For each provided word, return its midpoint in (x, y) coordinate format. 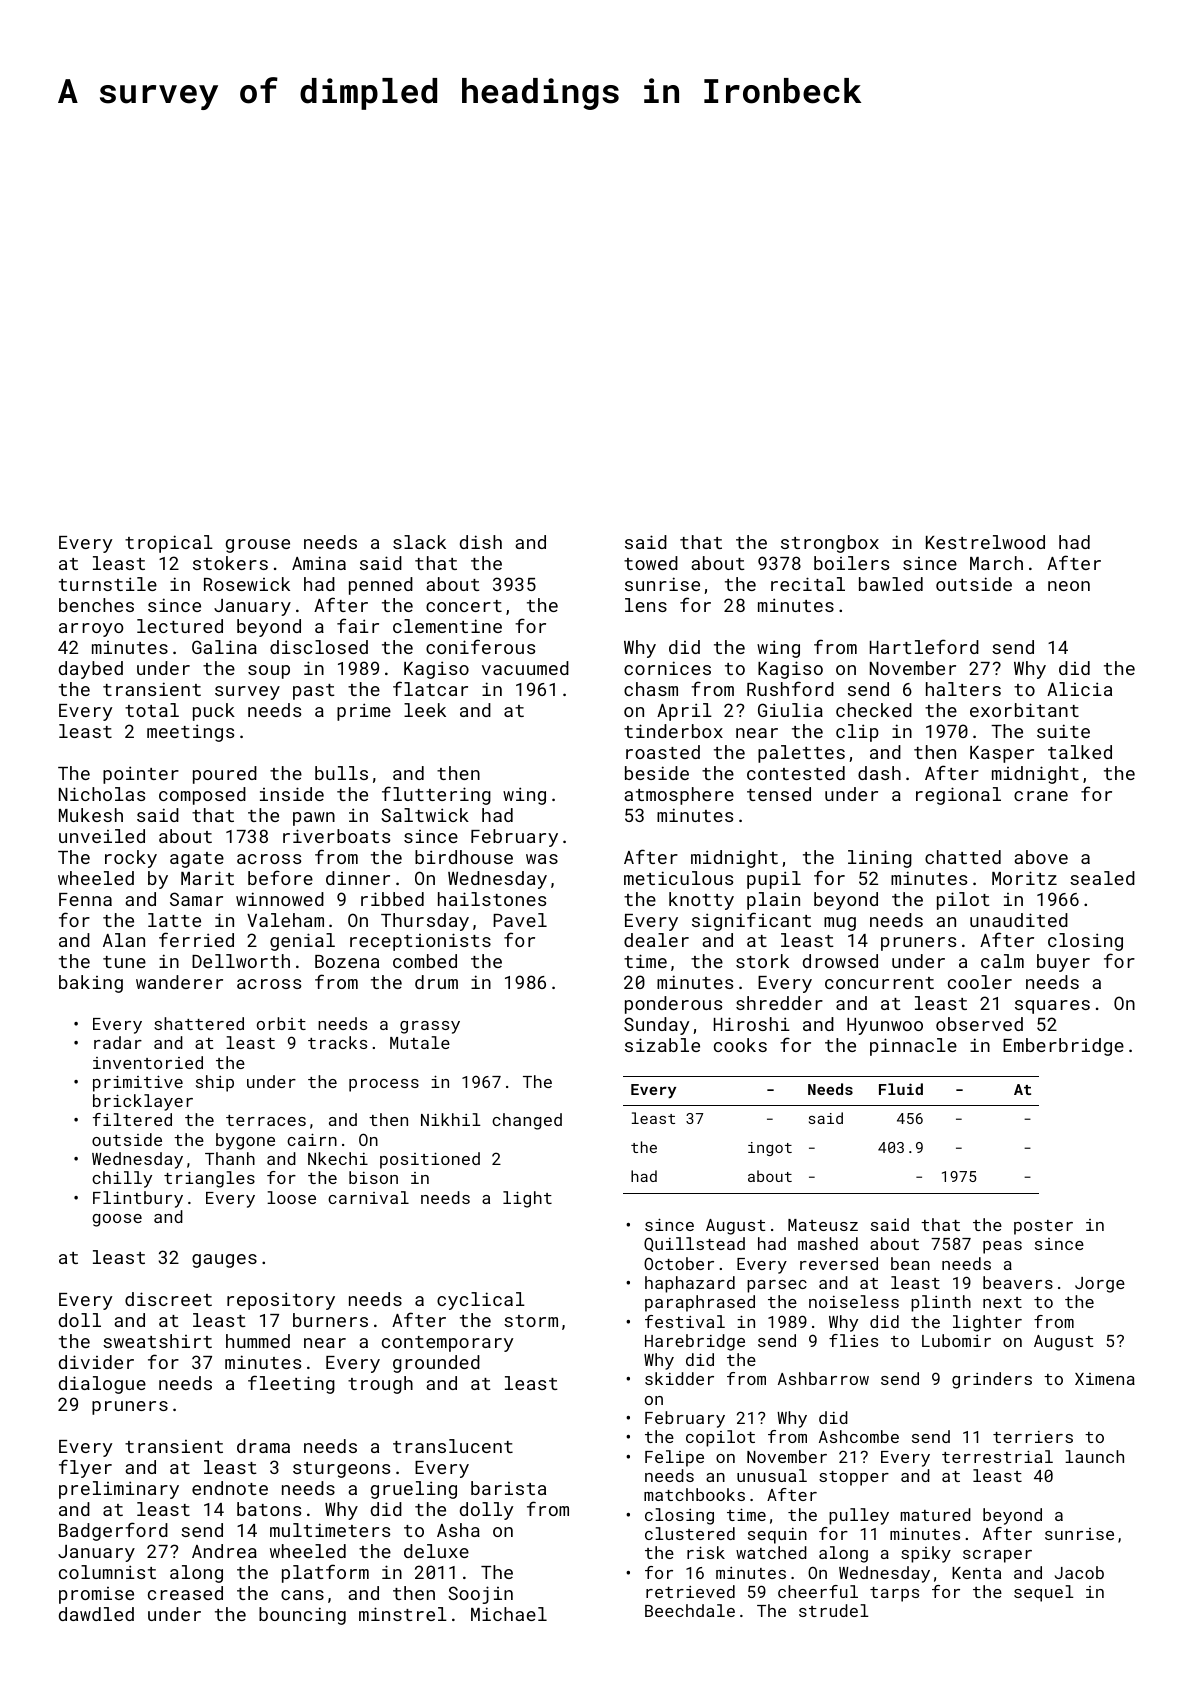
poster (1043, 1227)
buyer (1063, 963)
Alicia (1079, 689)
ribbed (392, 899)
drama (263, 1446)
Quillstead (694, 1244)
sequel (1043, 1593)
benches (96, 605)
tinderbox (673, 731)
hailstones (492, 899)
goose (117, 1220)
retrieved (690, 1591)
